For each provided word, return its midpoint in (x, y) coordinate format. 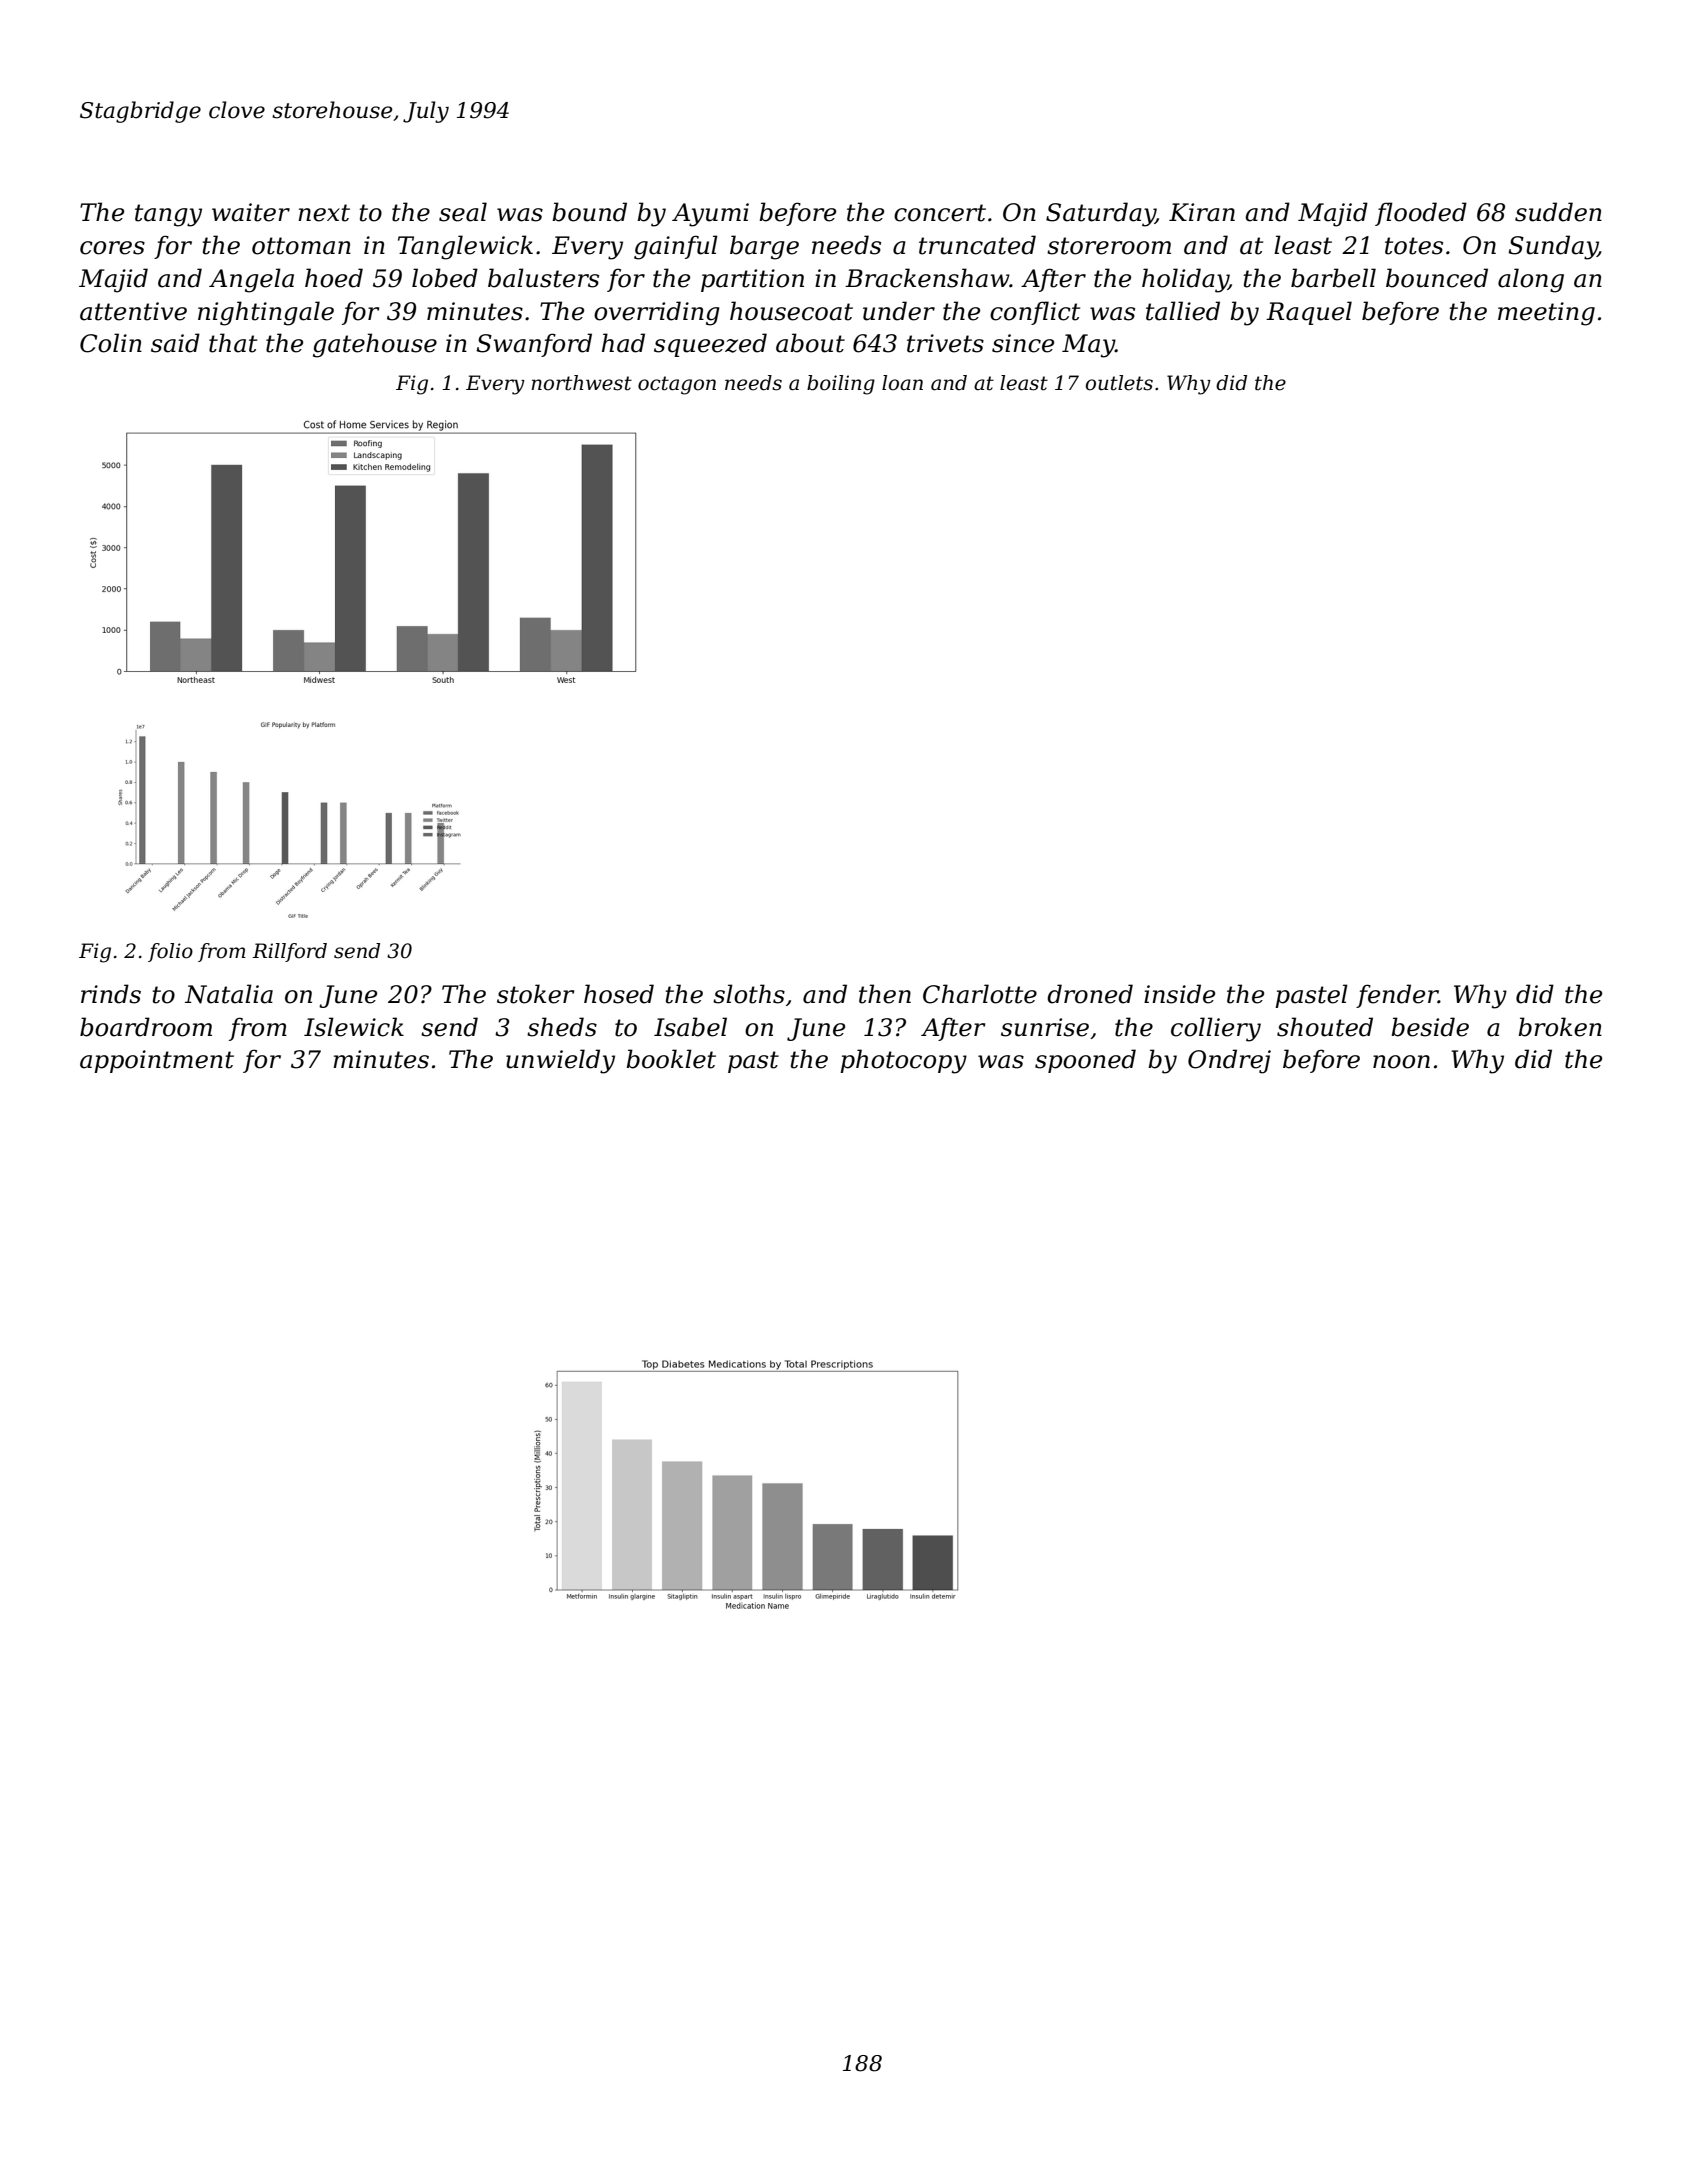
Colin (111, 343)
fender (1397, 996)
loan (902, 383)
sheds (562, 1027)
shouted (1325, 1027)
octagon (677, 385)
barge (764, 247)
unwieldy (560, 1061)
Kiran (1202, 212)
